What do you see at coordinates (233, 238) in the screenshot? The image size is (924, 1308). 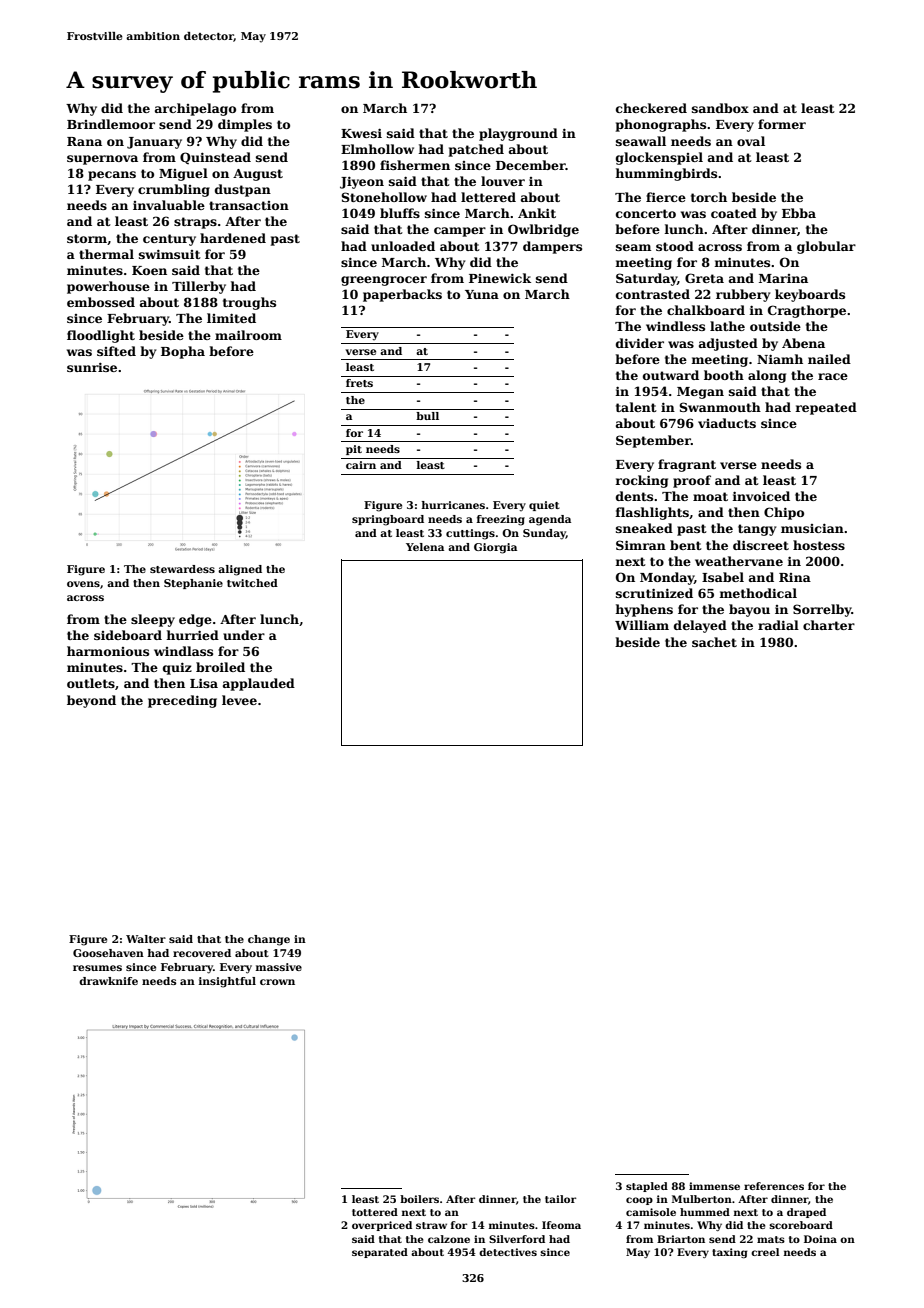 I see `hardened` at bounding box center [233, 238].
